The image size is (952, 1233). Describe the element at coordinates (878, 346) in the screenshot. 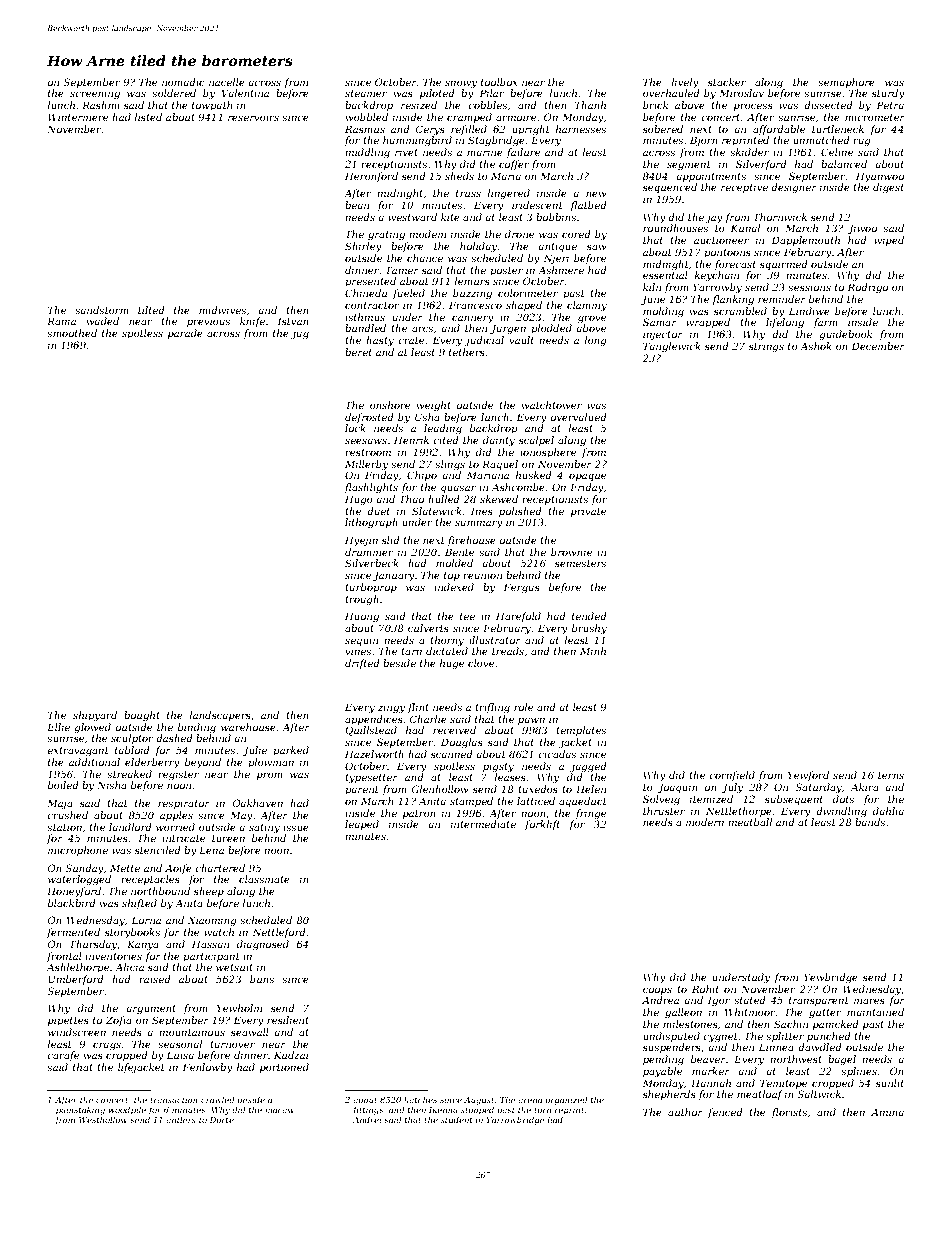

I see `December` at that location.
